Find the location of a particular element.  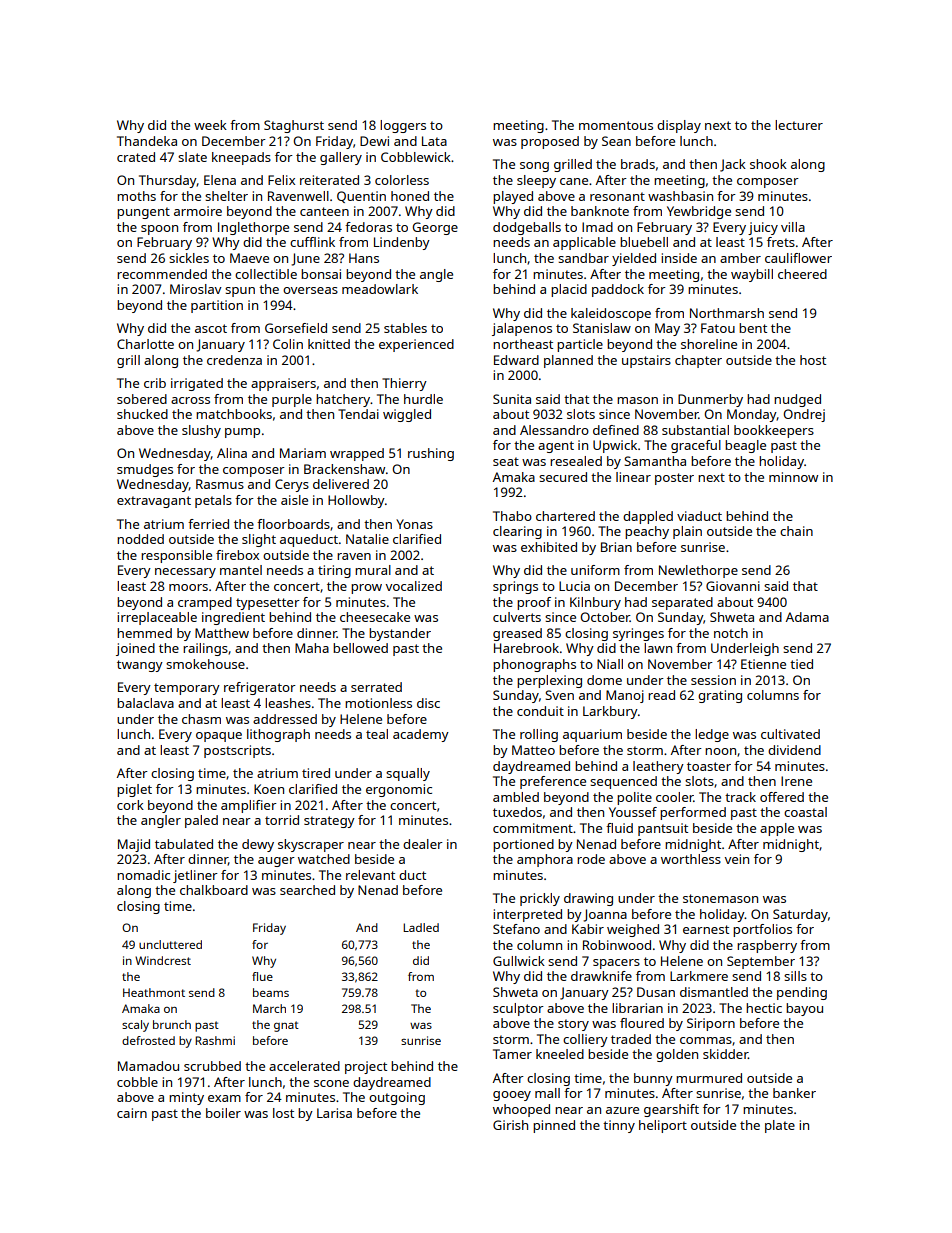

recommended is located at coordinates (162, 274).
